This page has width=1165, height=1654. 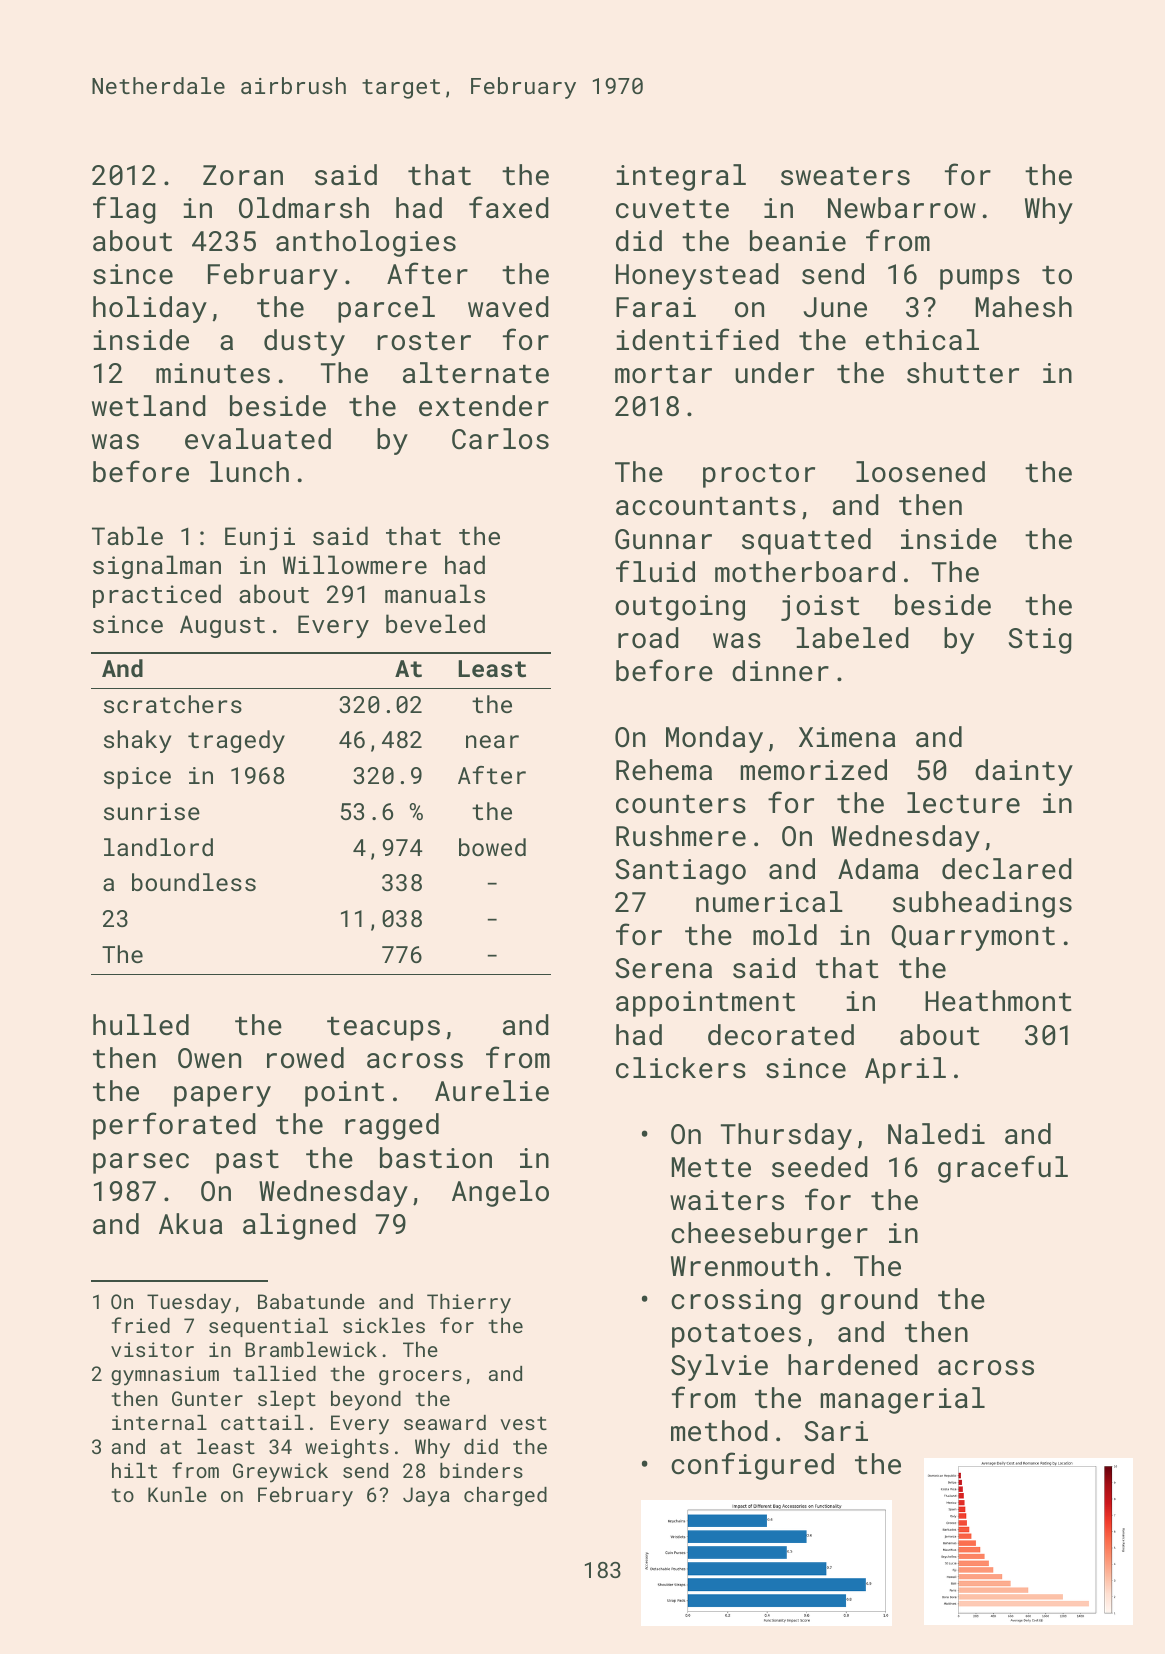 I want to click on loosened, so click(x=920, y=472).
